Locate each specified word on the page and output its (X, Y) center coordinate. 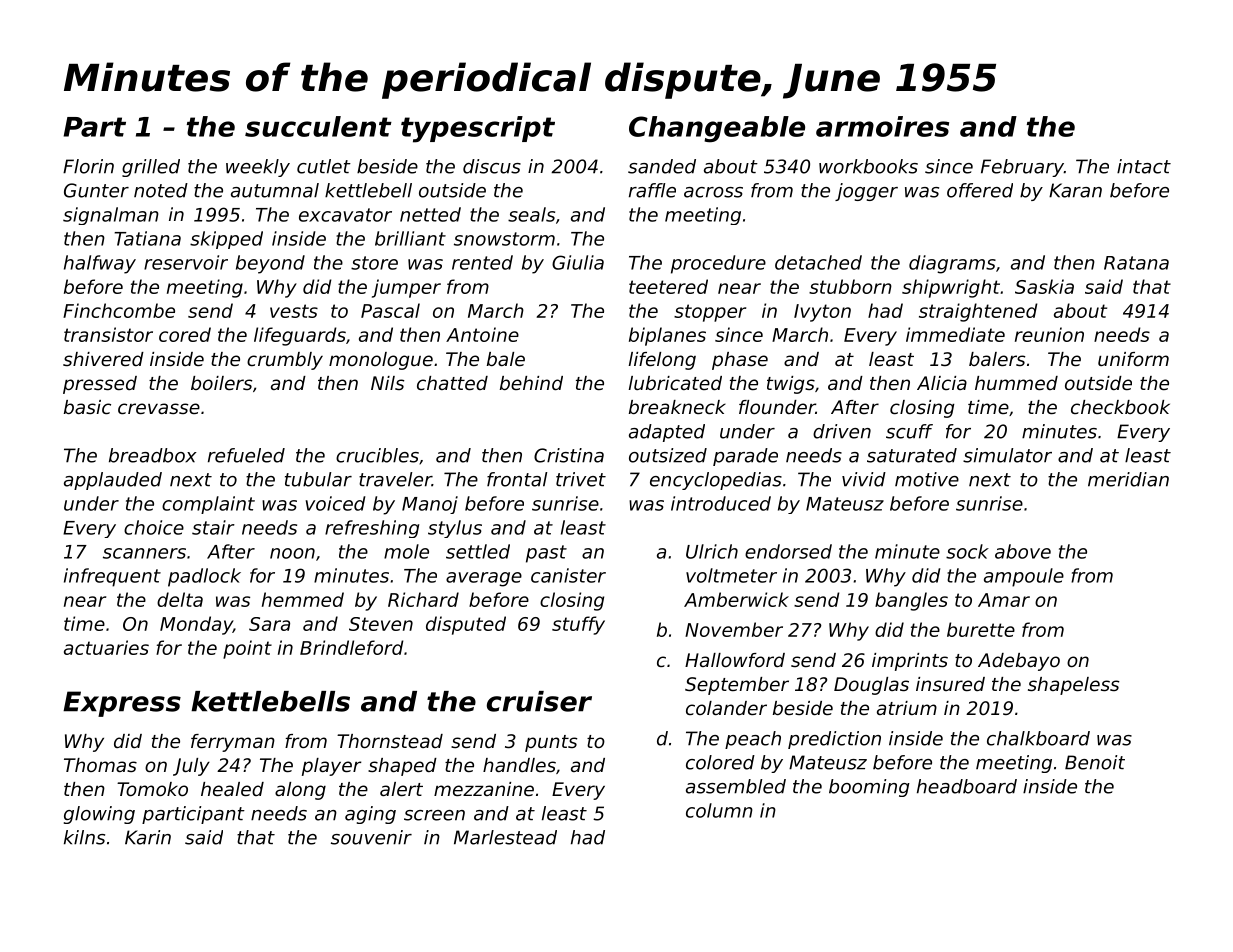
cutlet (324, 166)
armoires (882, 126)
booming (869, 788)
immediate (955, 334)
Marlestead (505, 837)
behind (531, 383)
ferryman (233, 743)
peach (753, 740)
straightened (978, 312)
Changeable (717, 129)
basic (87, 407)
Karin (148, 837)
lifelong (662, 361)
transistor (108, 334)
